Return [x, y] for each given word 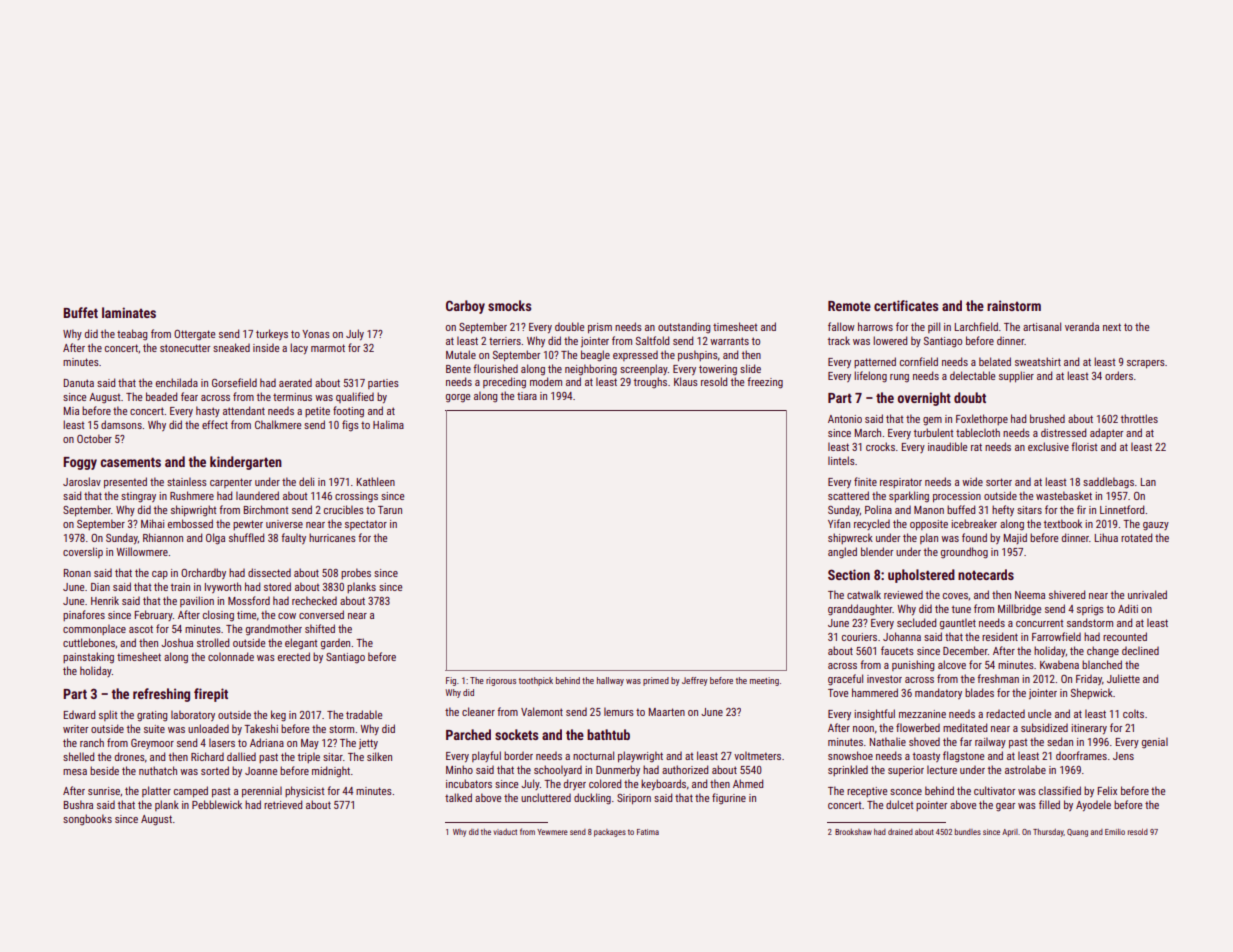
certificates [906, 305]
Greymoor [152, 744]
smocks [509, 305]
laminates [129, 312]
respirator [901, 483]
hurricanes [332, 537]
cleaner [478, 711]
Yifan [839, 523]
